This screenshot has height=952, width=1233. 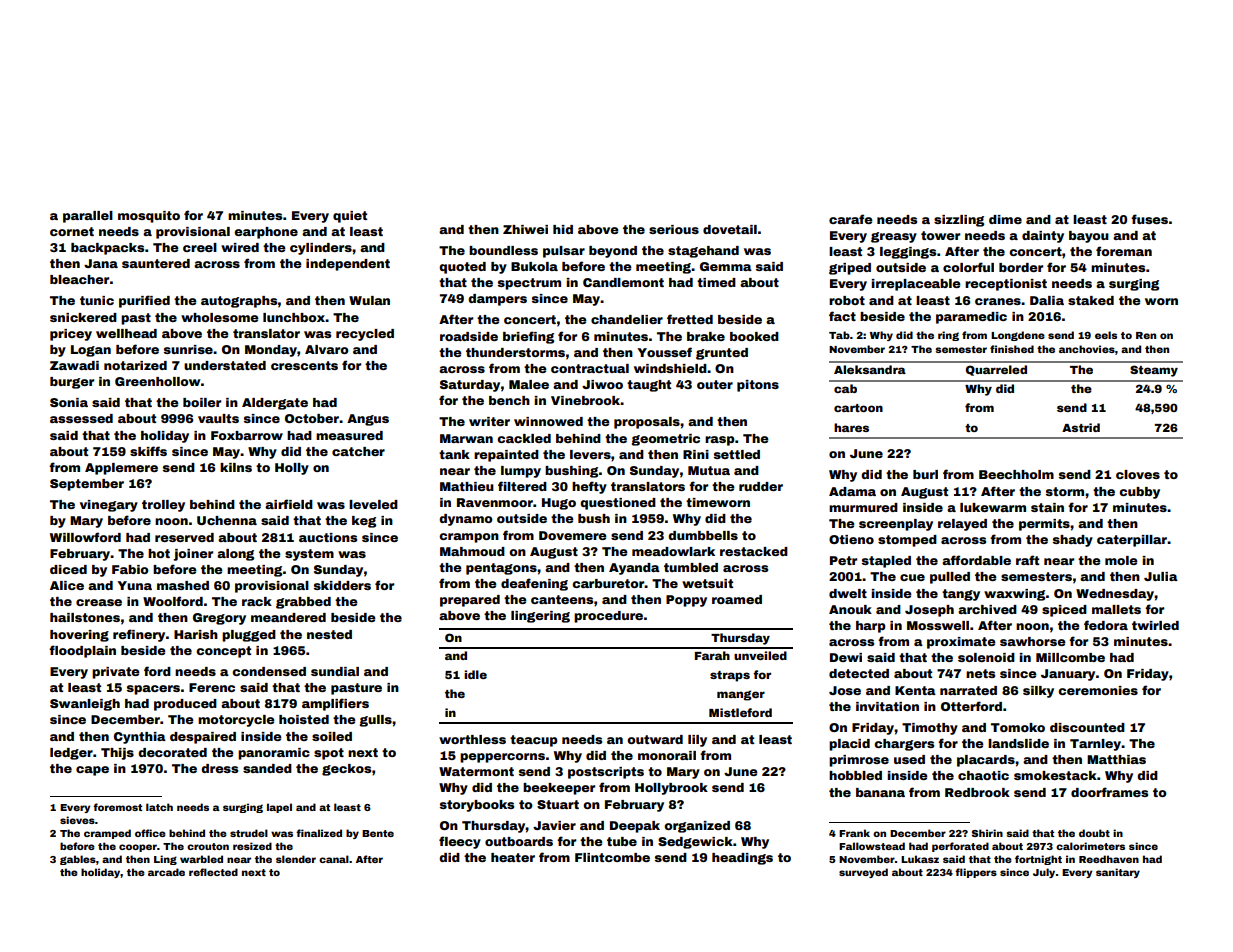 What do you see at coordinates (279, 808) in the screenshot?
I see `lapel` at bounding box center [279, 808].
